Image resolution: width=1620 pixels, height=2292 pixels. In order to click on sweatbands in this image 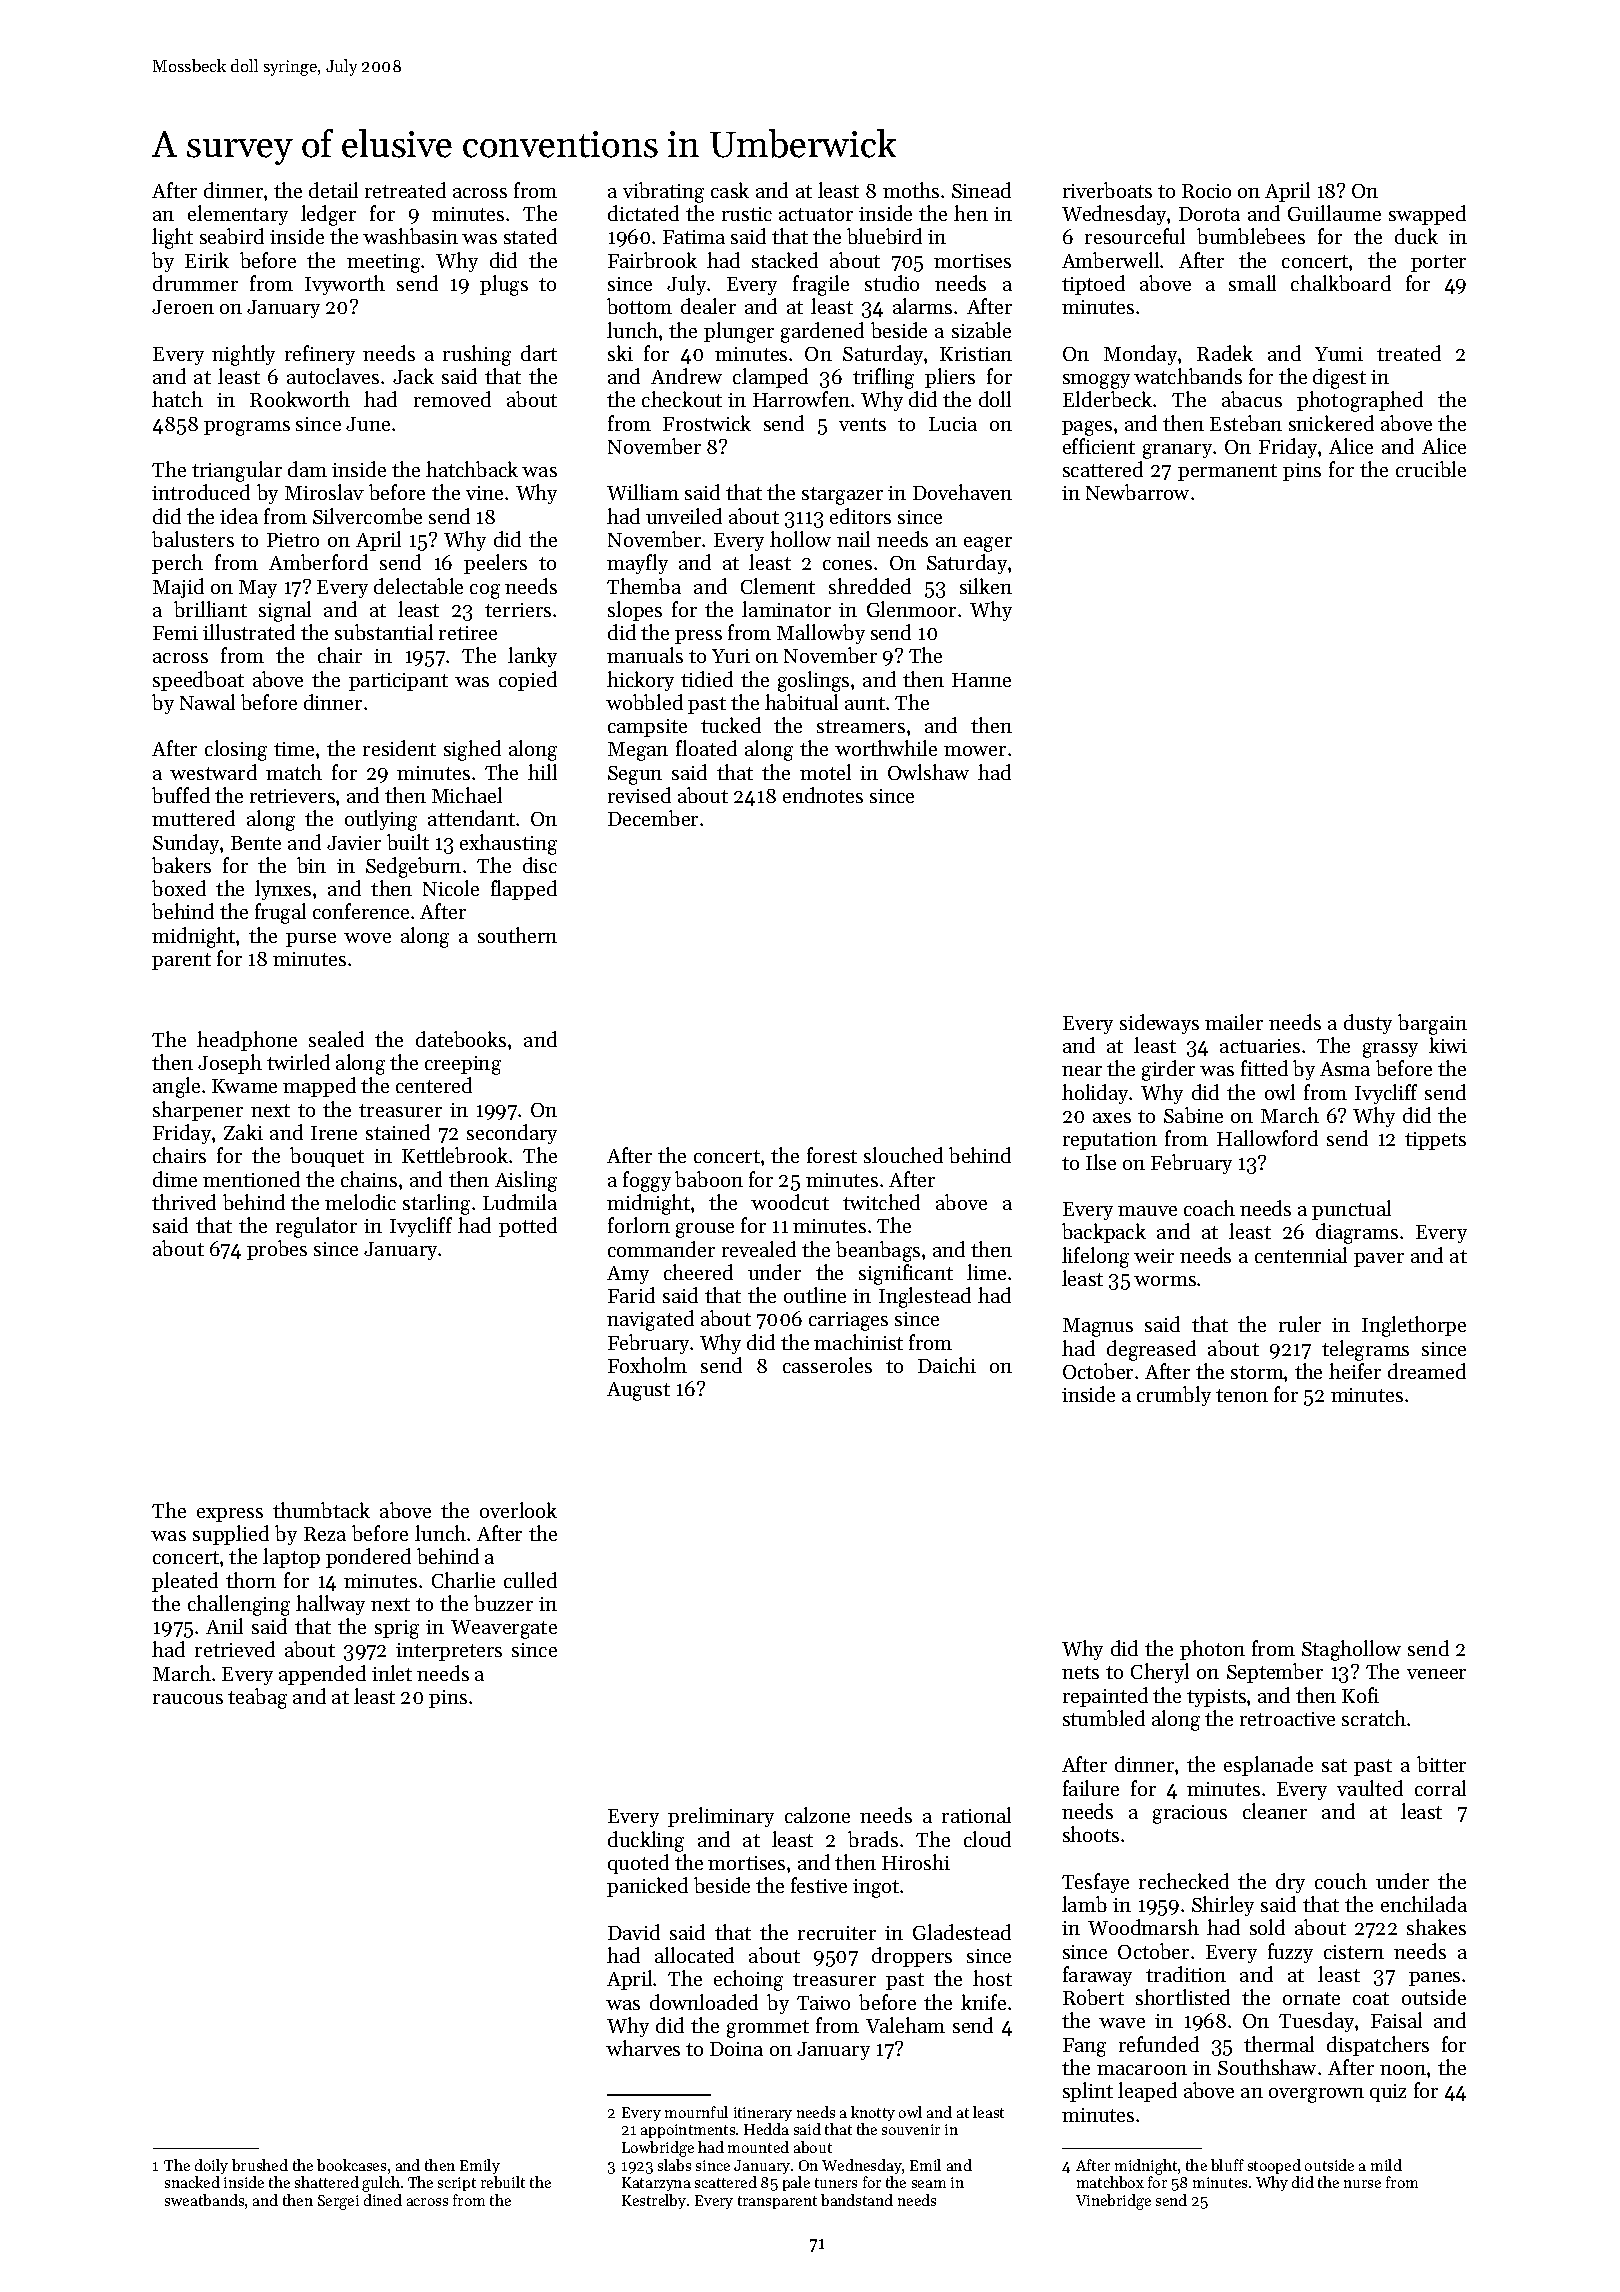, I will do `click(204, 2200)`.
